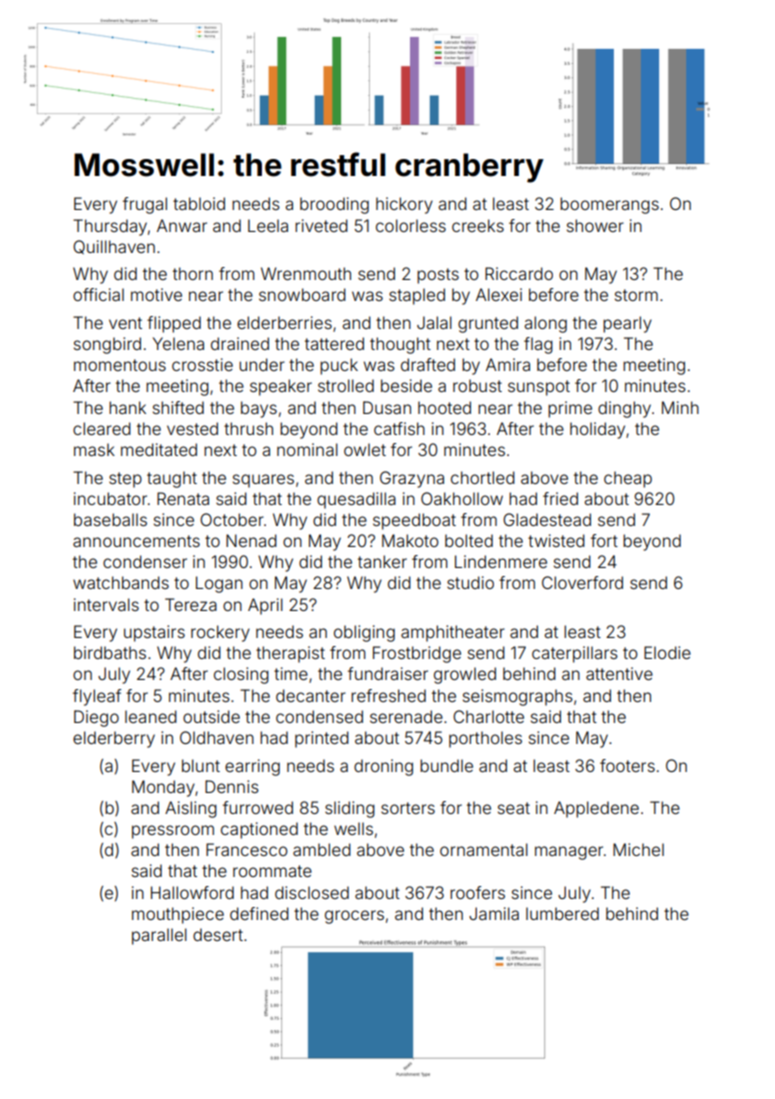 The image size is (775, 1099). What do you see at coordinates (218, 934) in the screenshot?
I see `desert` at bounding box center [218, 934].
